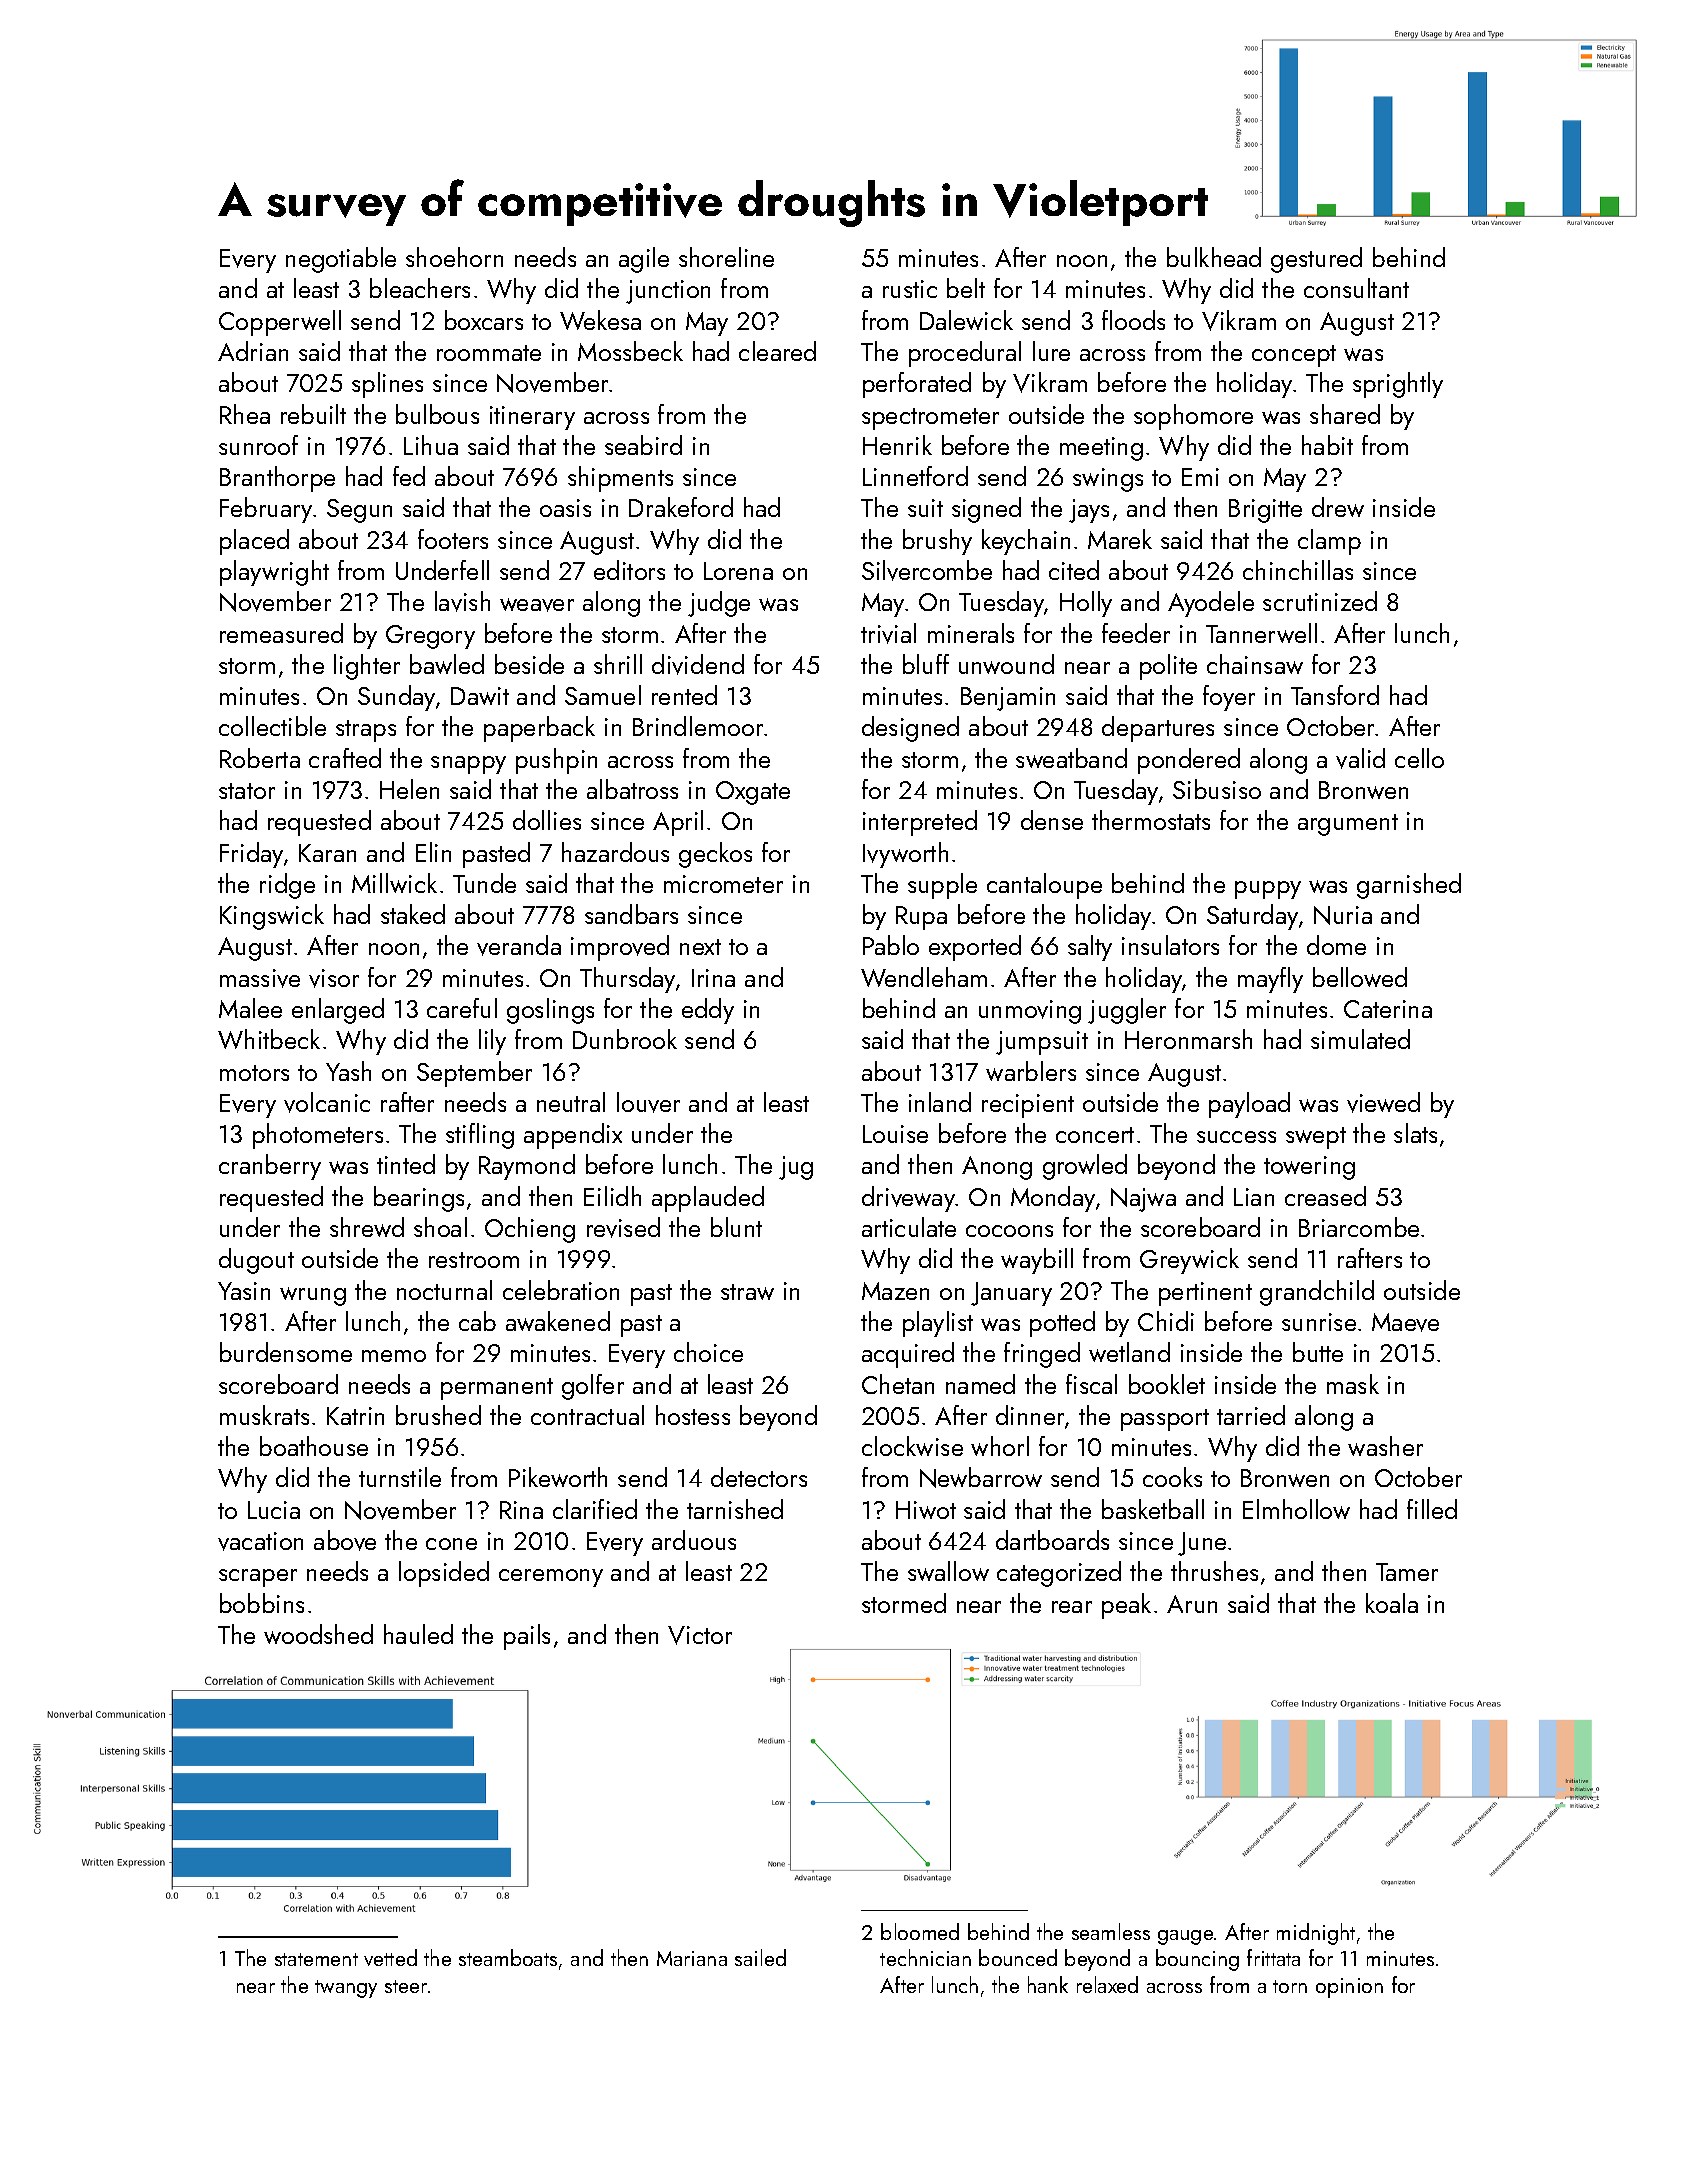 Image resolution: width=1683 pixels, height=2178 pixels. What do you see at coordinates (1419, 758) in the document?
I see `cello` at bounding box center [1419, 758].
